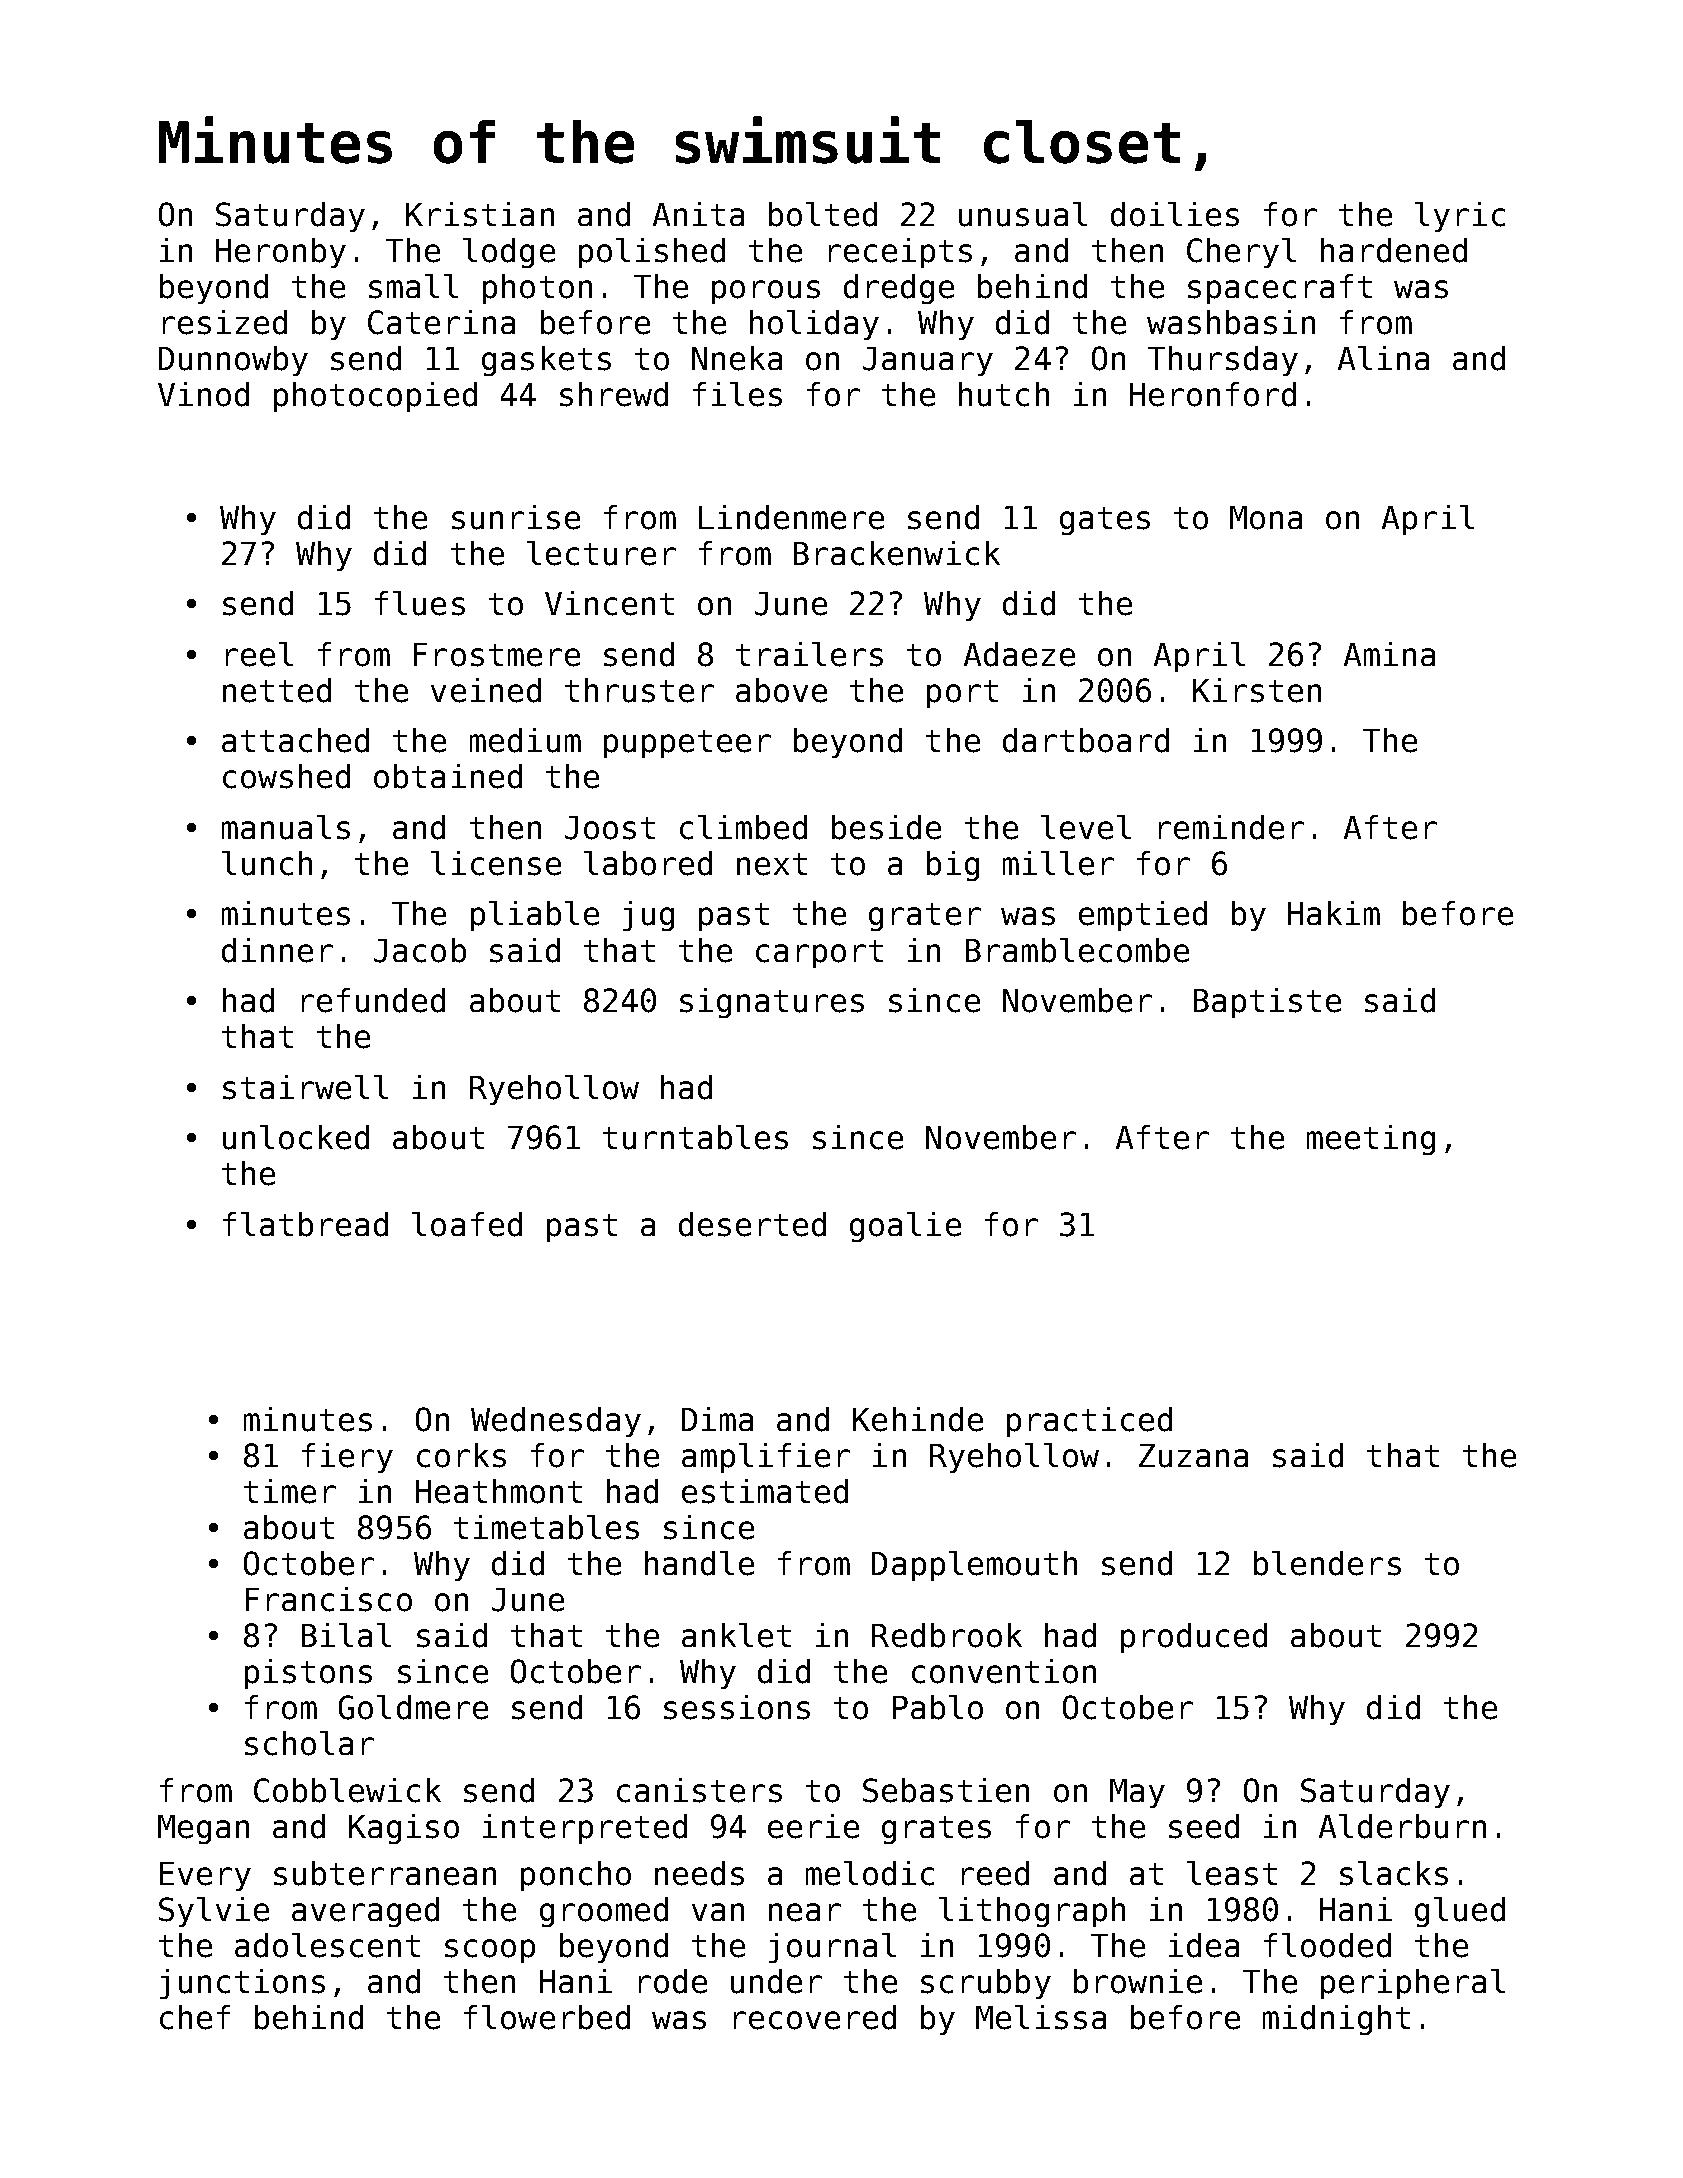 Image resolution: width=1683 pixels, height=2178 pixels. I want to click on meeting, so click(1371, 1140).
